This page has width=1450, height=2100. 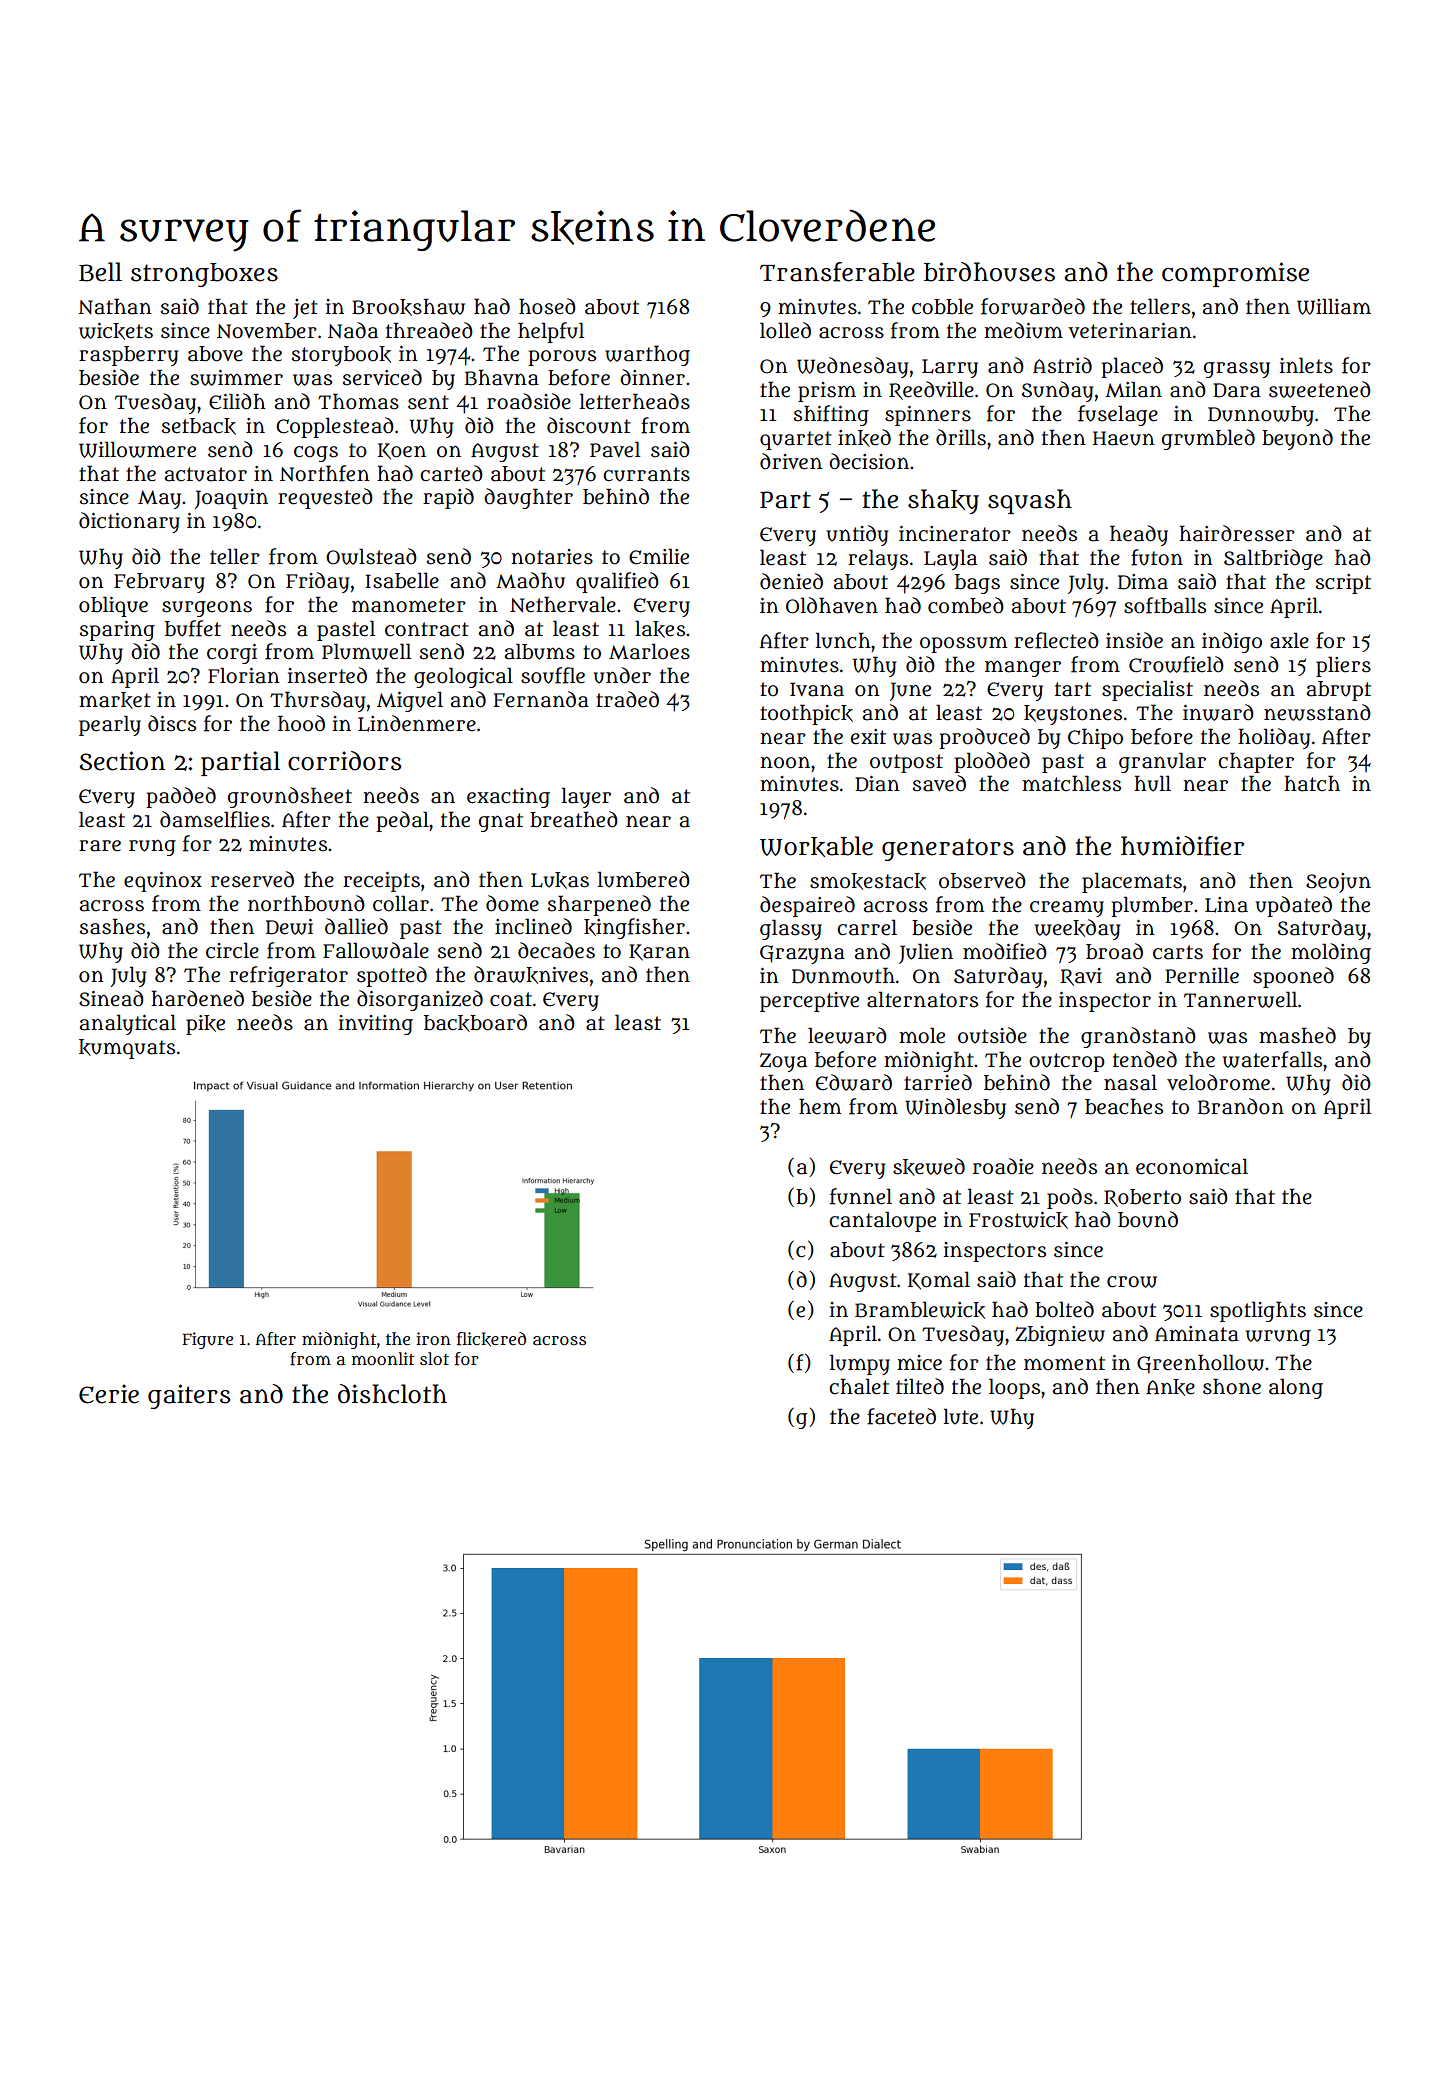 I want to click on hem, so click(x=820, y=1106).
